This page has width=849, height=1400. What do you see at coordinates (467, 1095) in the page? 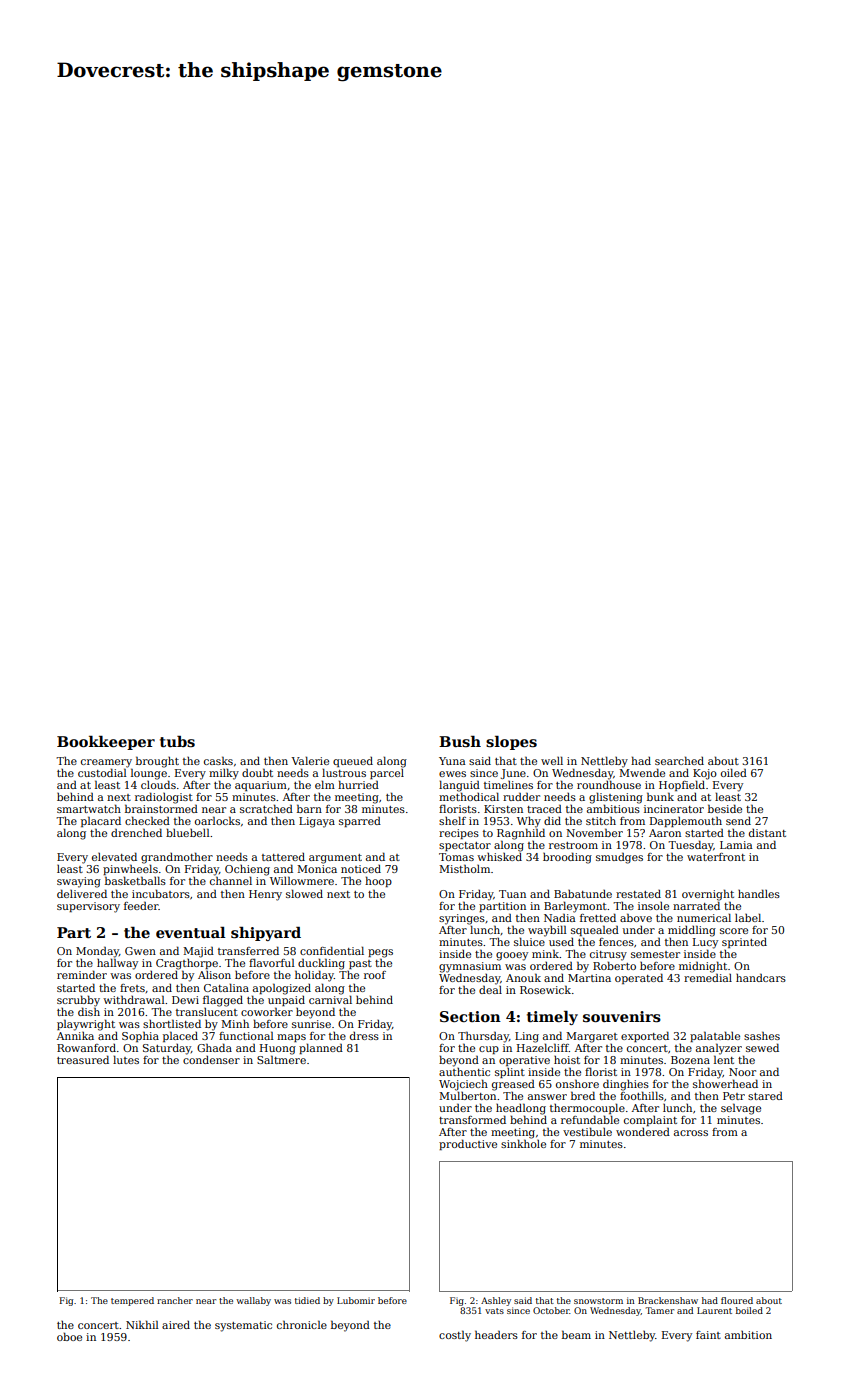
I see `Mulberton` at bounding box center [467, 1095].
